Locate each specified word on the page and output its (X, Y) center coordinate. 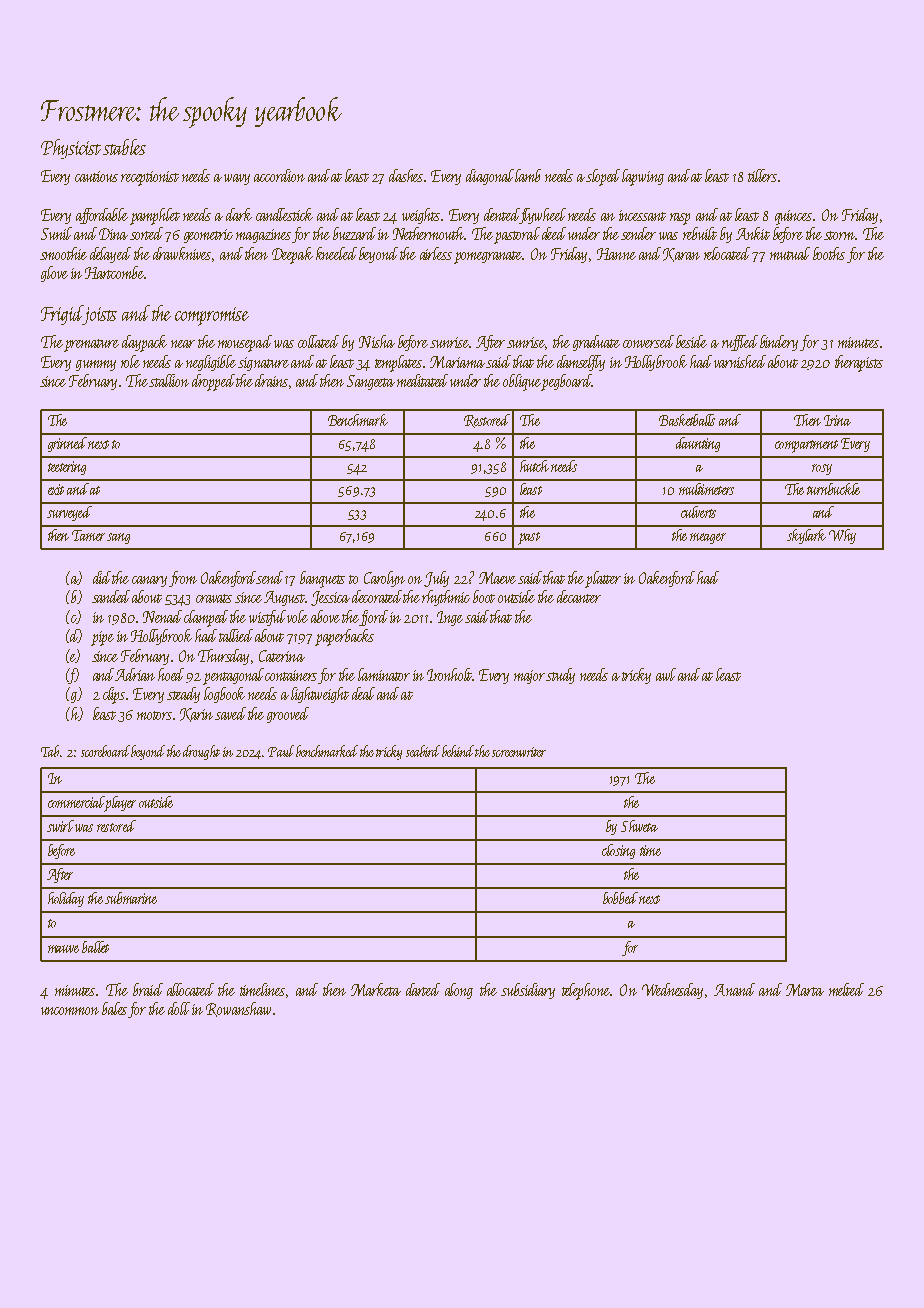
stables (124, 147)
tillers (762, 175)
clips (115, 695)
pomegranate (488, 257)
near (183, 344)
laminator (384, 674)
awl (666, 674)
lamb (528, 175)
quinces (793, 217)
